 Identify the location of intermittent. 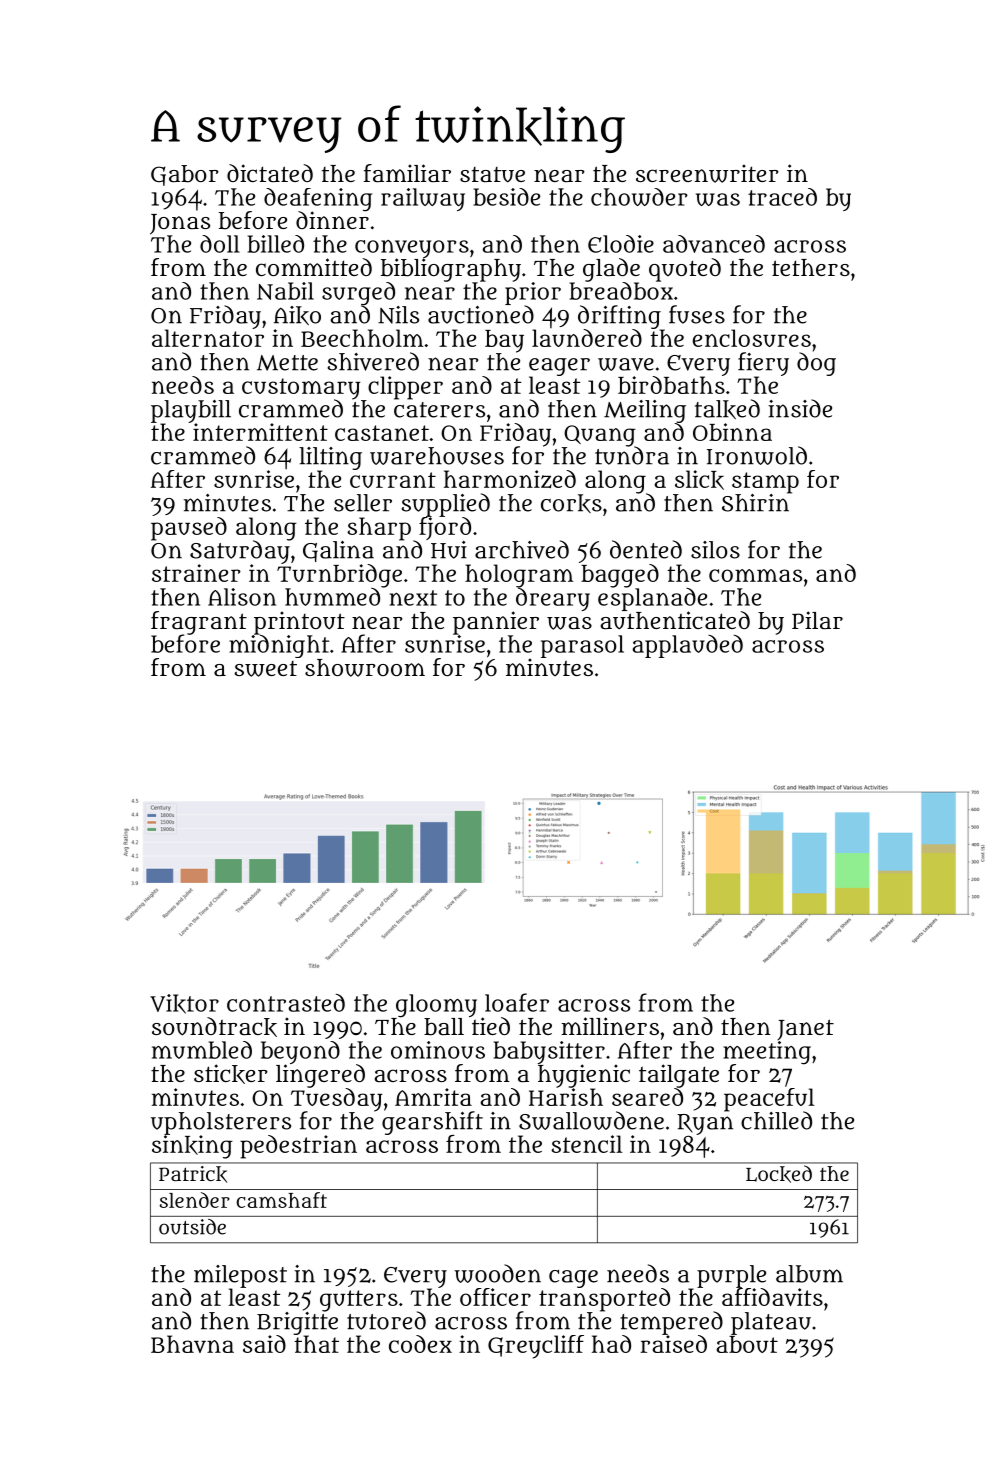
(260, 432).
